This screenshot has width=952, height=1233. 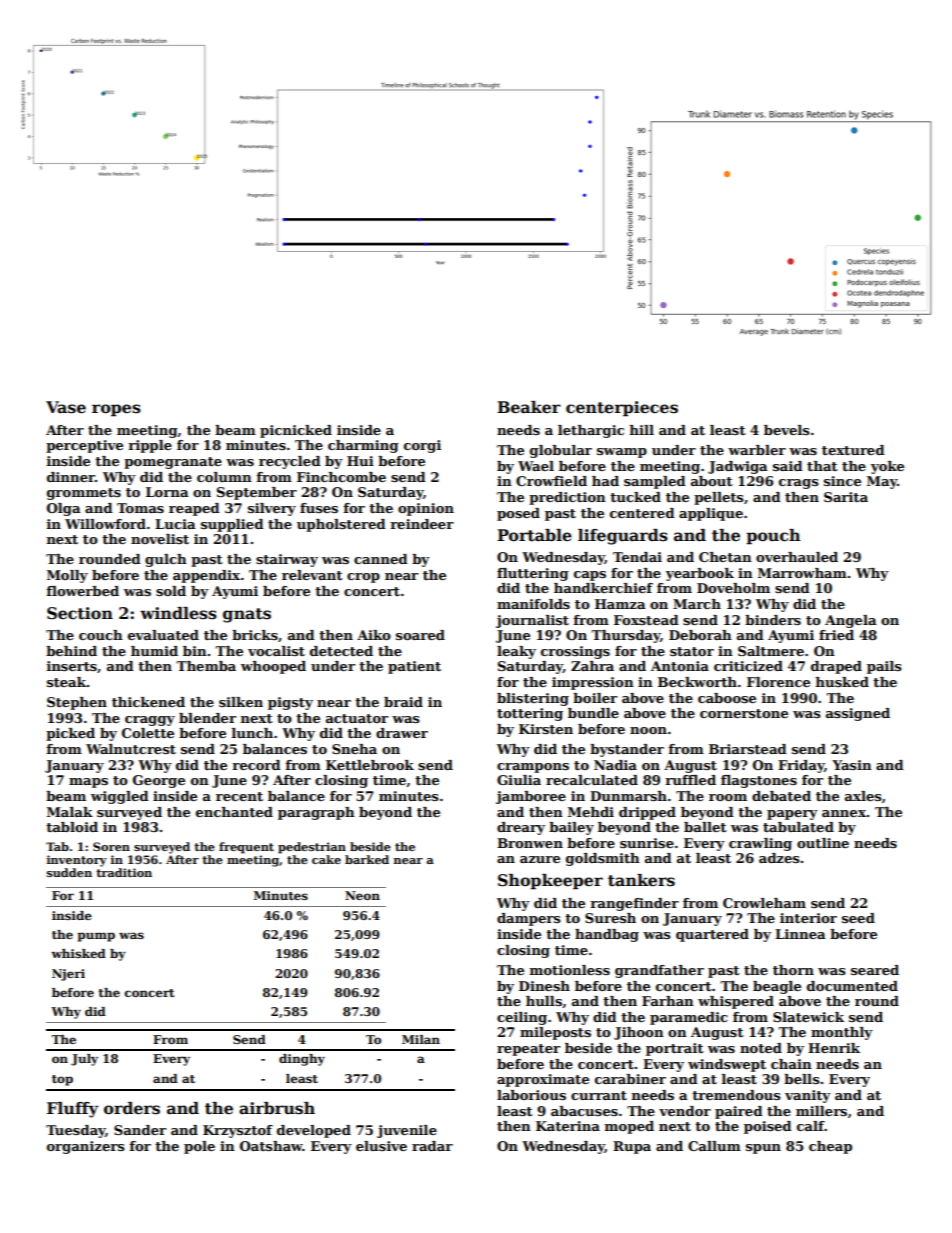 I want to click on juvenile, so click(x=407, y=1131).
